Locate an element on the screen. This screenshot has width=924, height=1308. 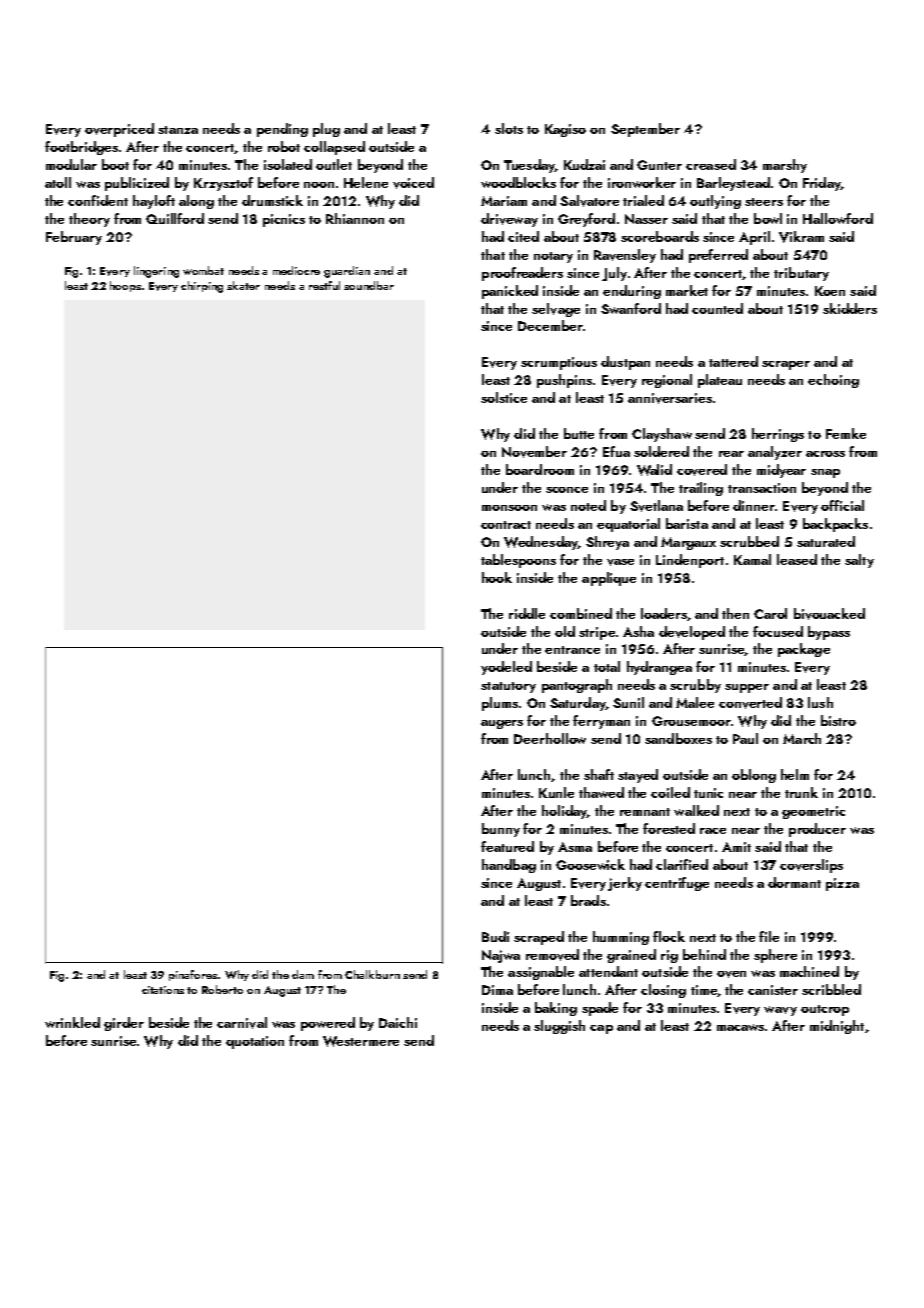
slots is located at coordinates (509, 128).
